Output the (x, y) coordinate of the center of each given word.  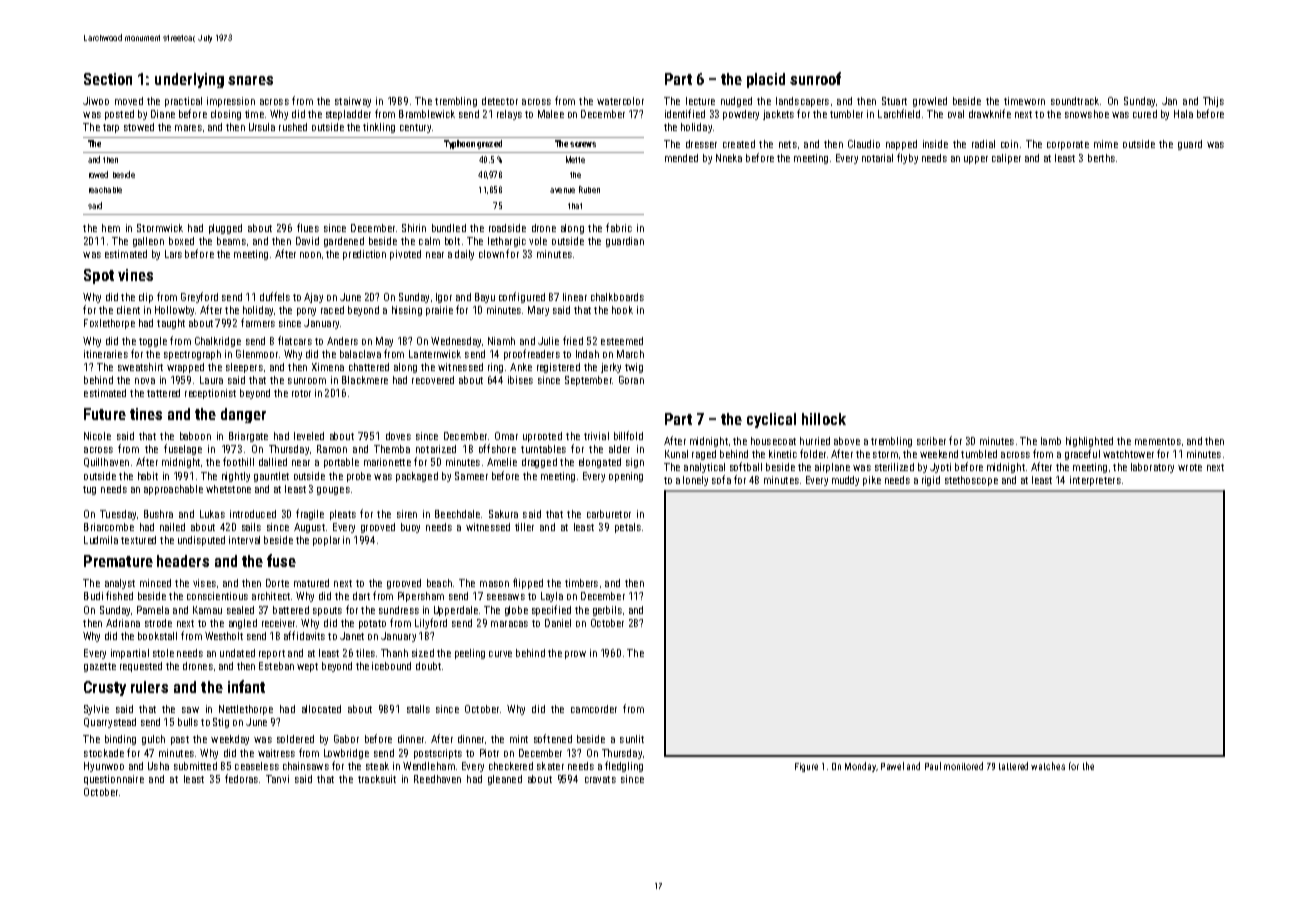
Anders (342, 341)
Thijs (1213, 102)
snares (250, 80)
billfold (628, 435)
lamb (1051, 441)
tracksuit (377, 779)
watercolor (620, 101)
